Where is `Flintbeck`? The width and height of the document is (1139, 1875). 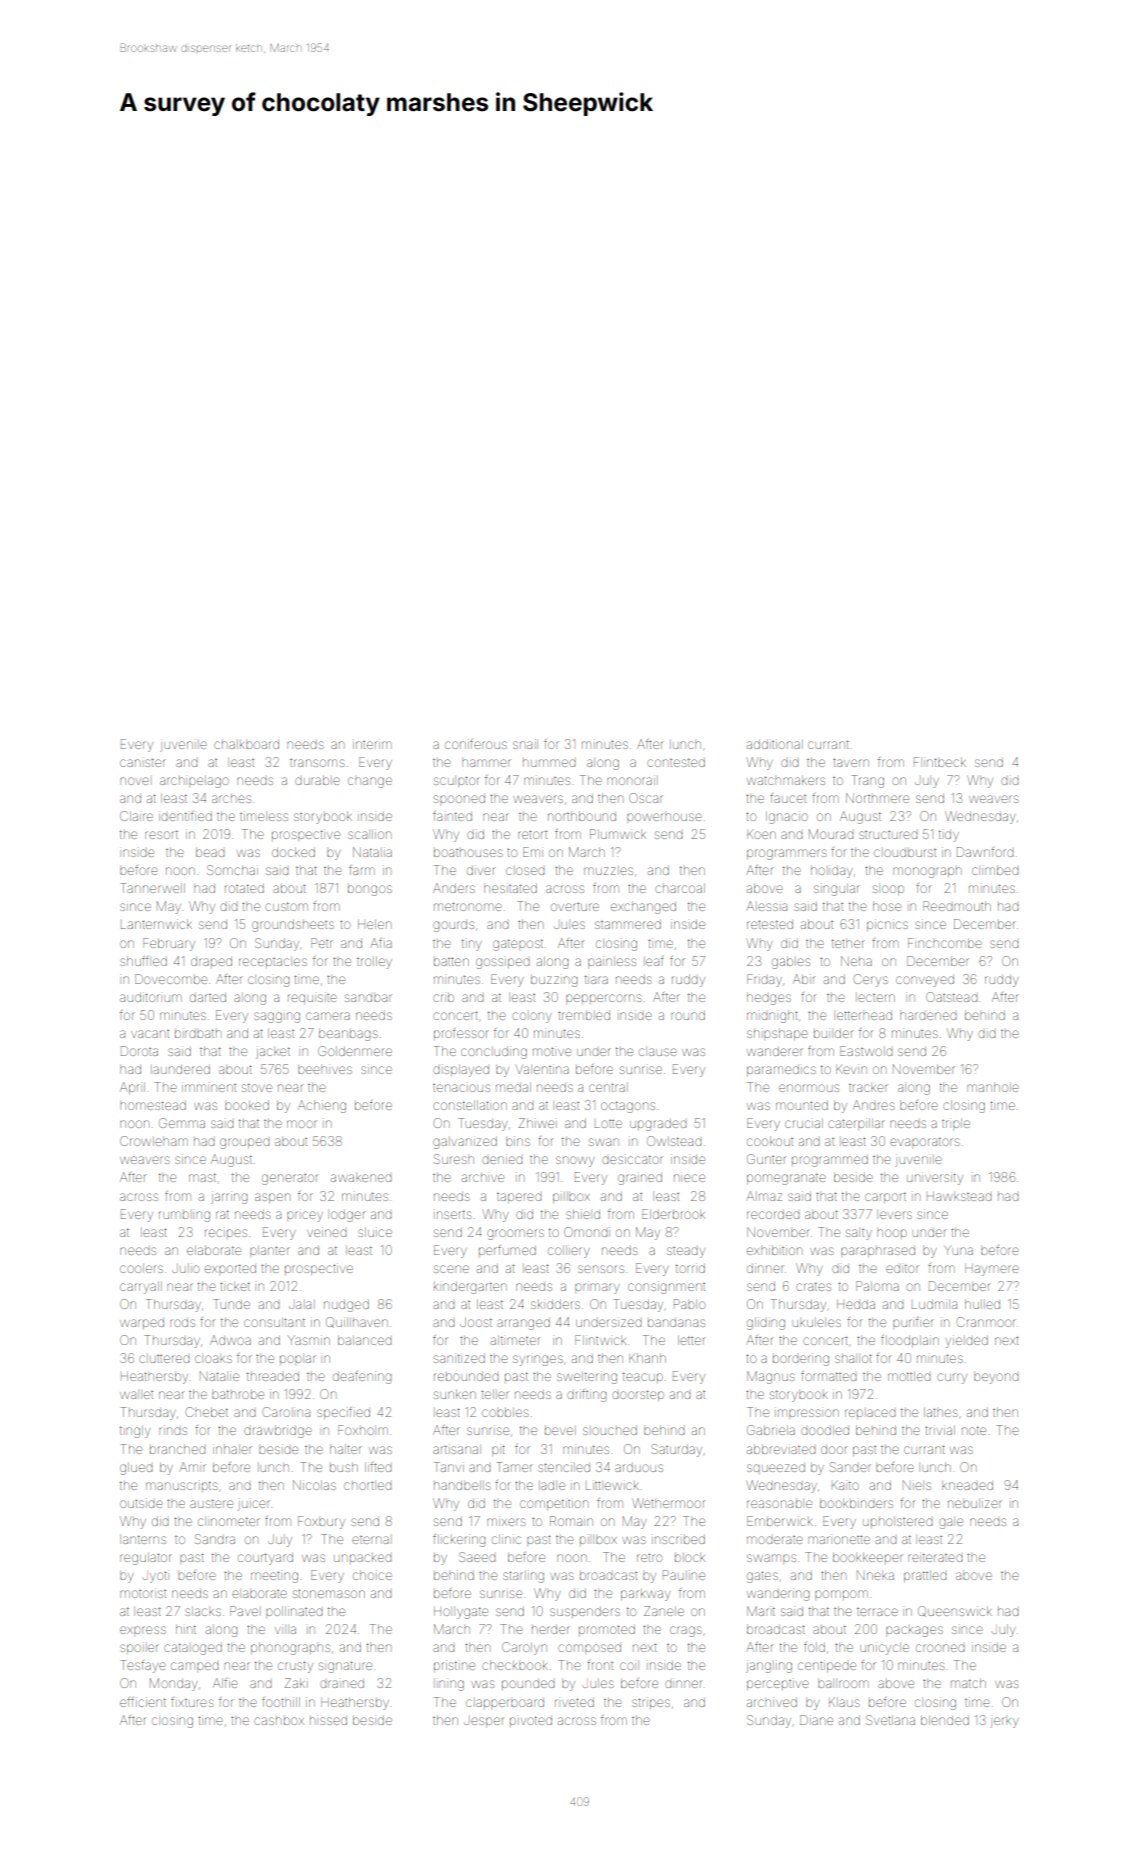 Flintbeck is located at coordinates (940, 762).
